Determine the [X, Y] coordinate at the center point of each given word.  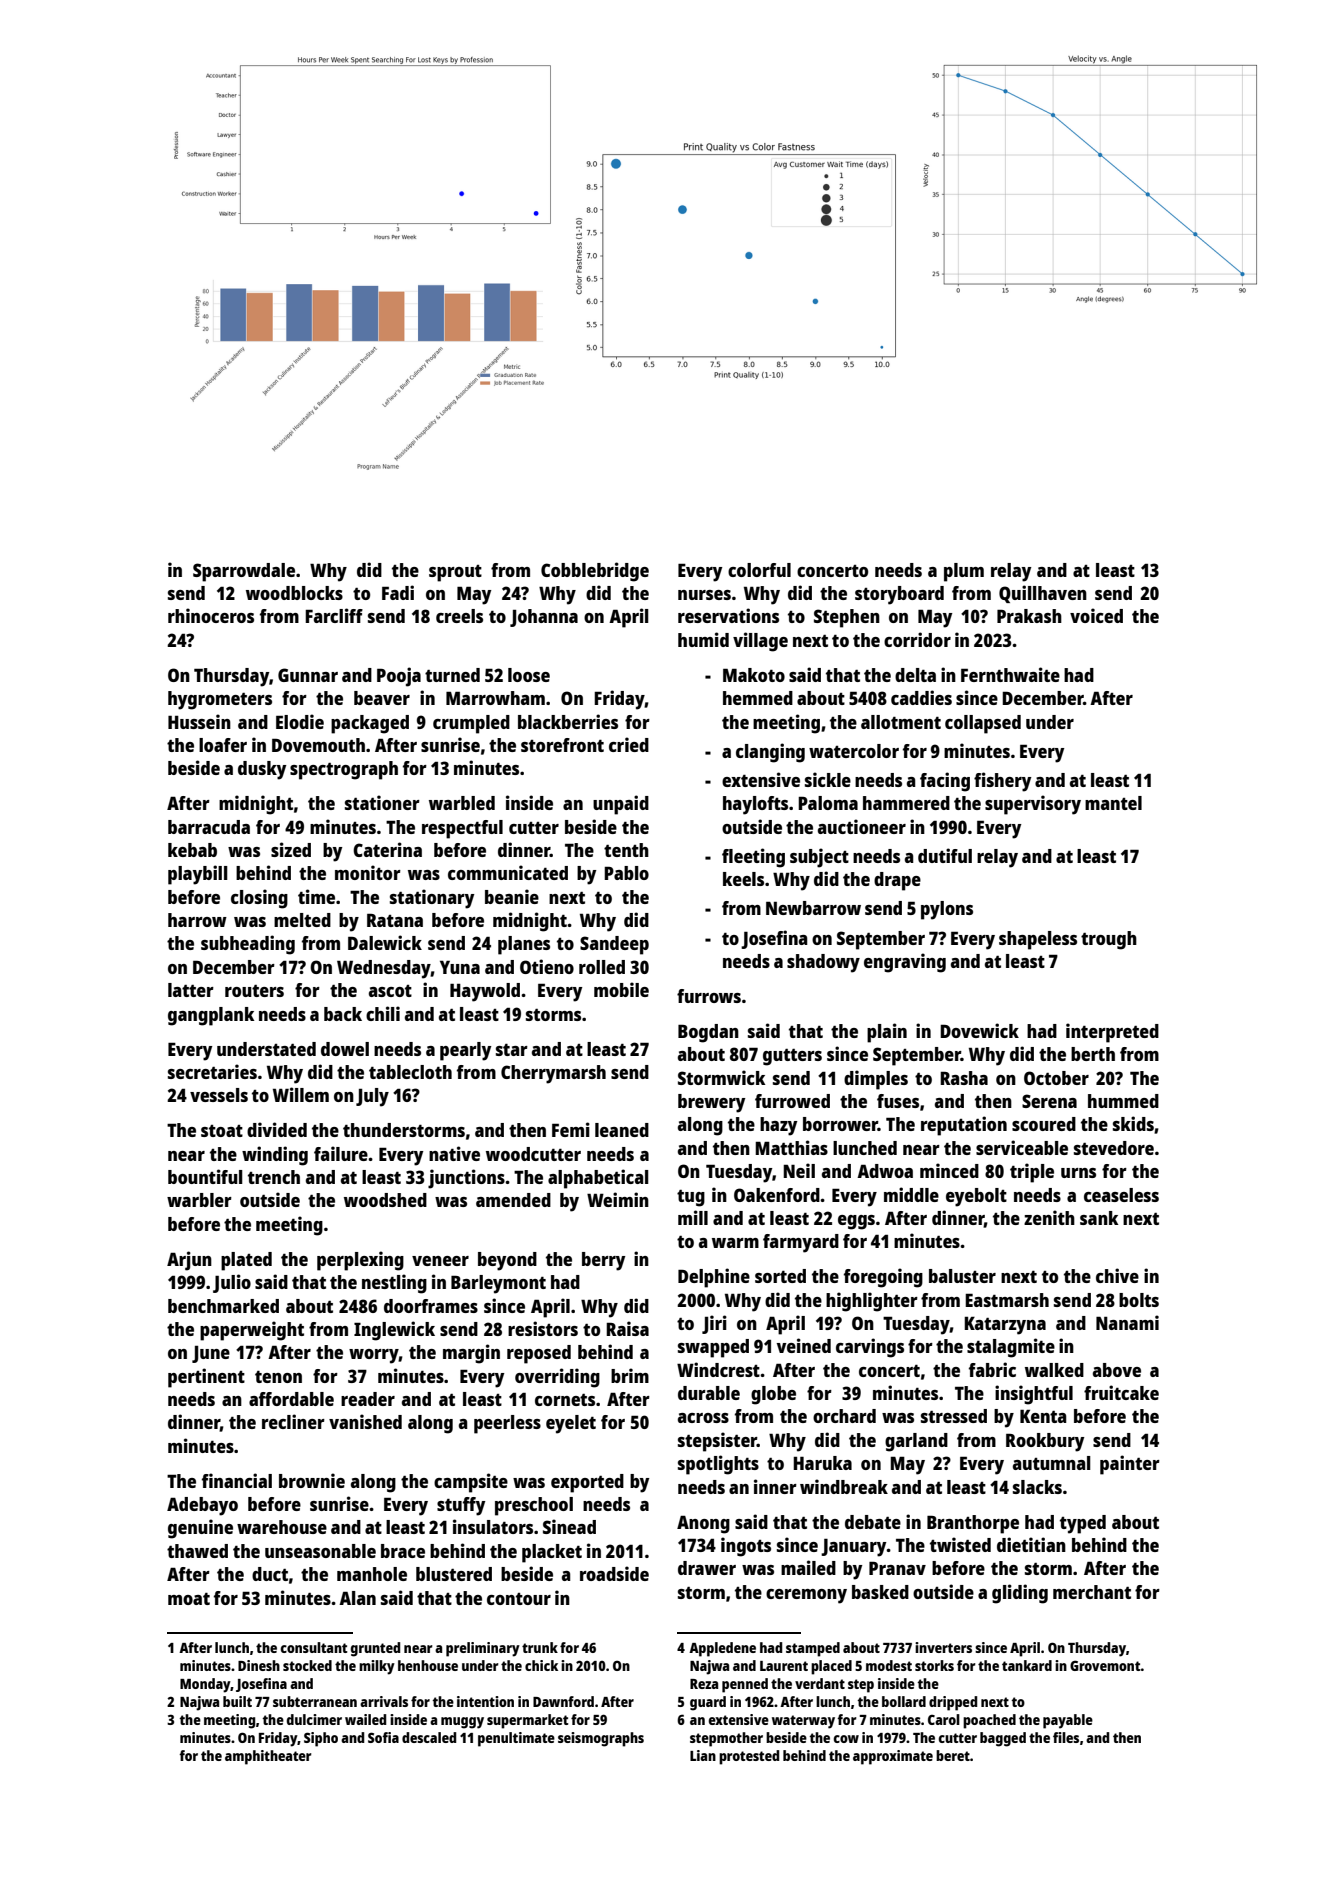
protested [749, 1757]
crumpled [471, 724]
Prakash [1029, 616]
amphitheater [268, 1757]
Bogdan [708, 1033]
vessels [219, 1095]
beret [953, 1755]
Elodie [300, 721]
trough [1109, 940]
